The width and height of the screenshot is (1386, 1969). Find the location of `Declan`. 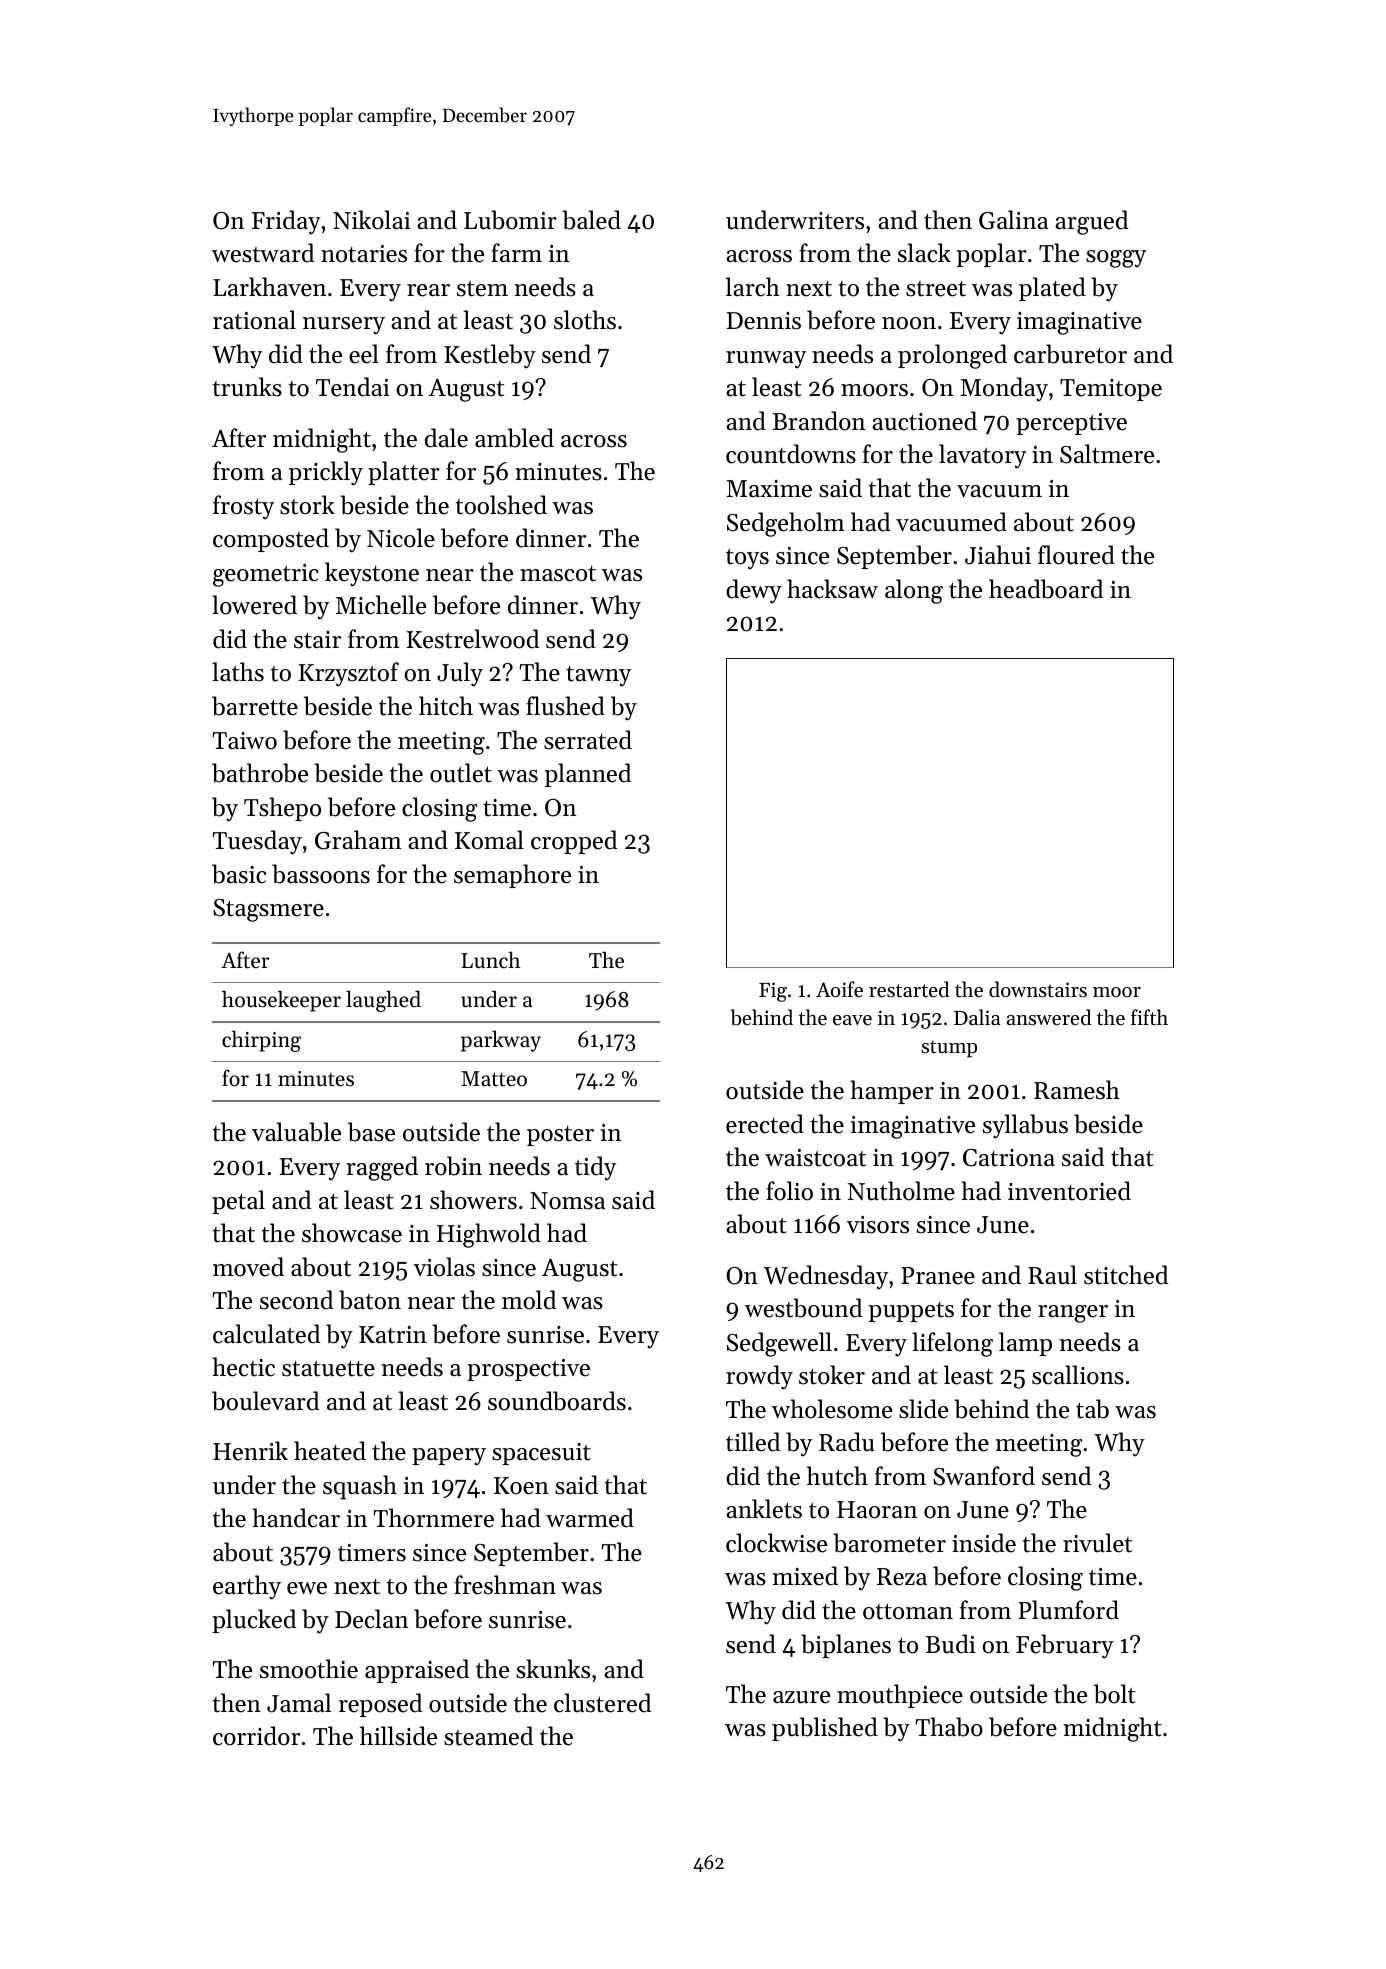

Declan is located at coordinates (371, 1619).
